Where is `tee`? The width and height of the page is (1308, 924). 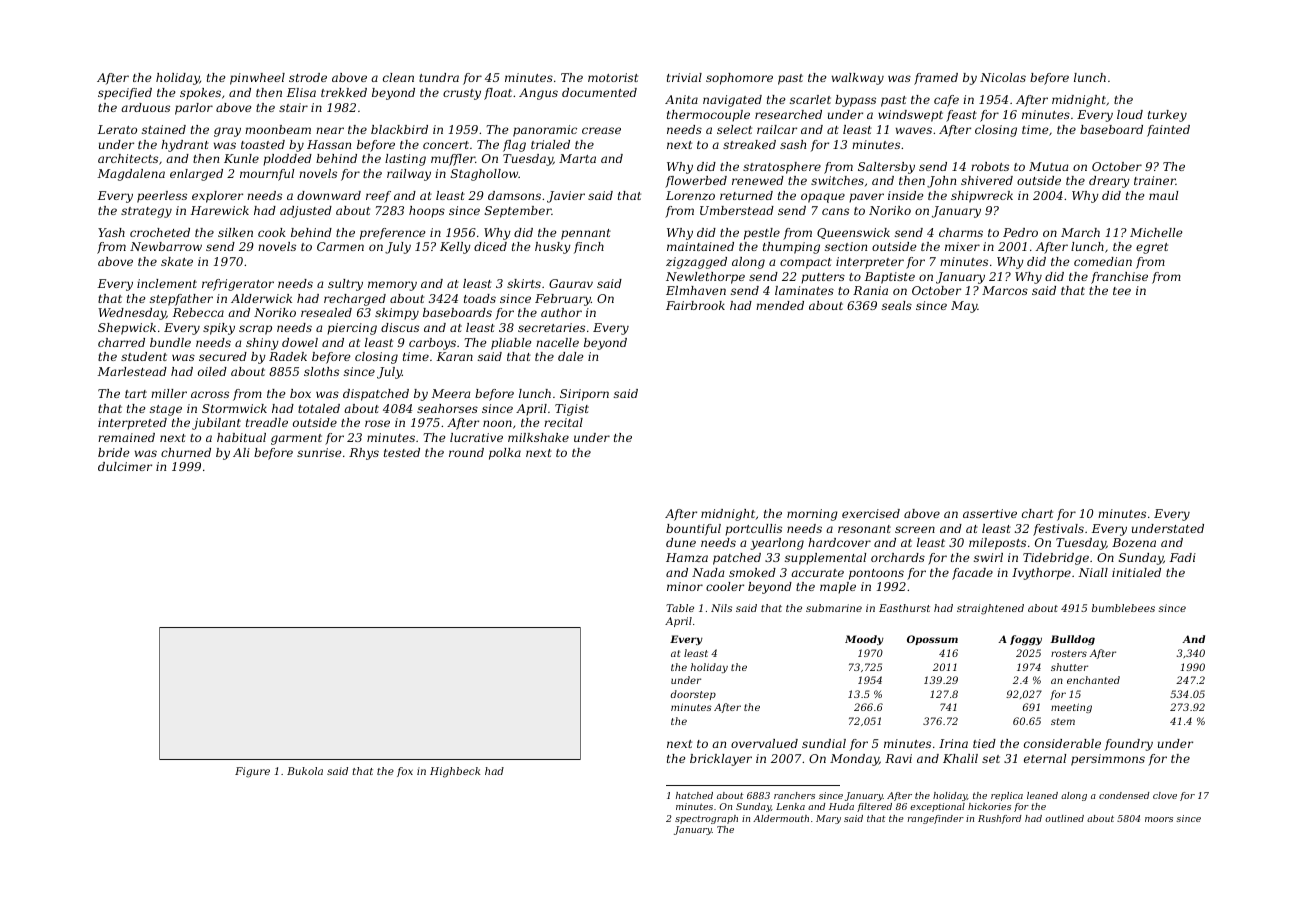
tee is located at coordinates (1122, 291).
